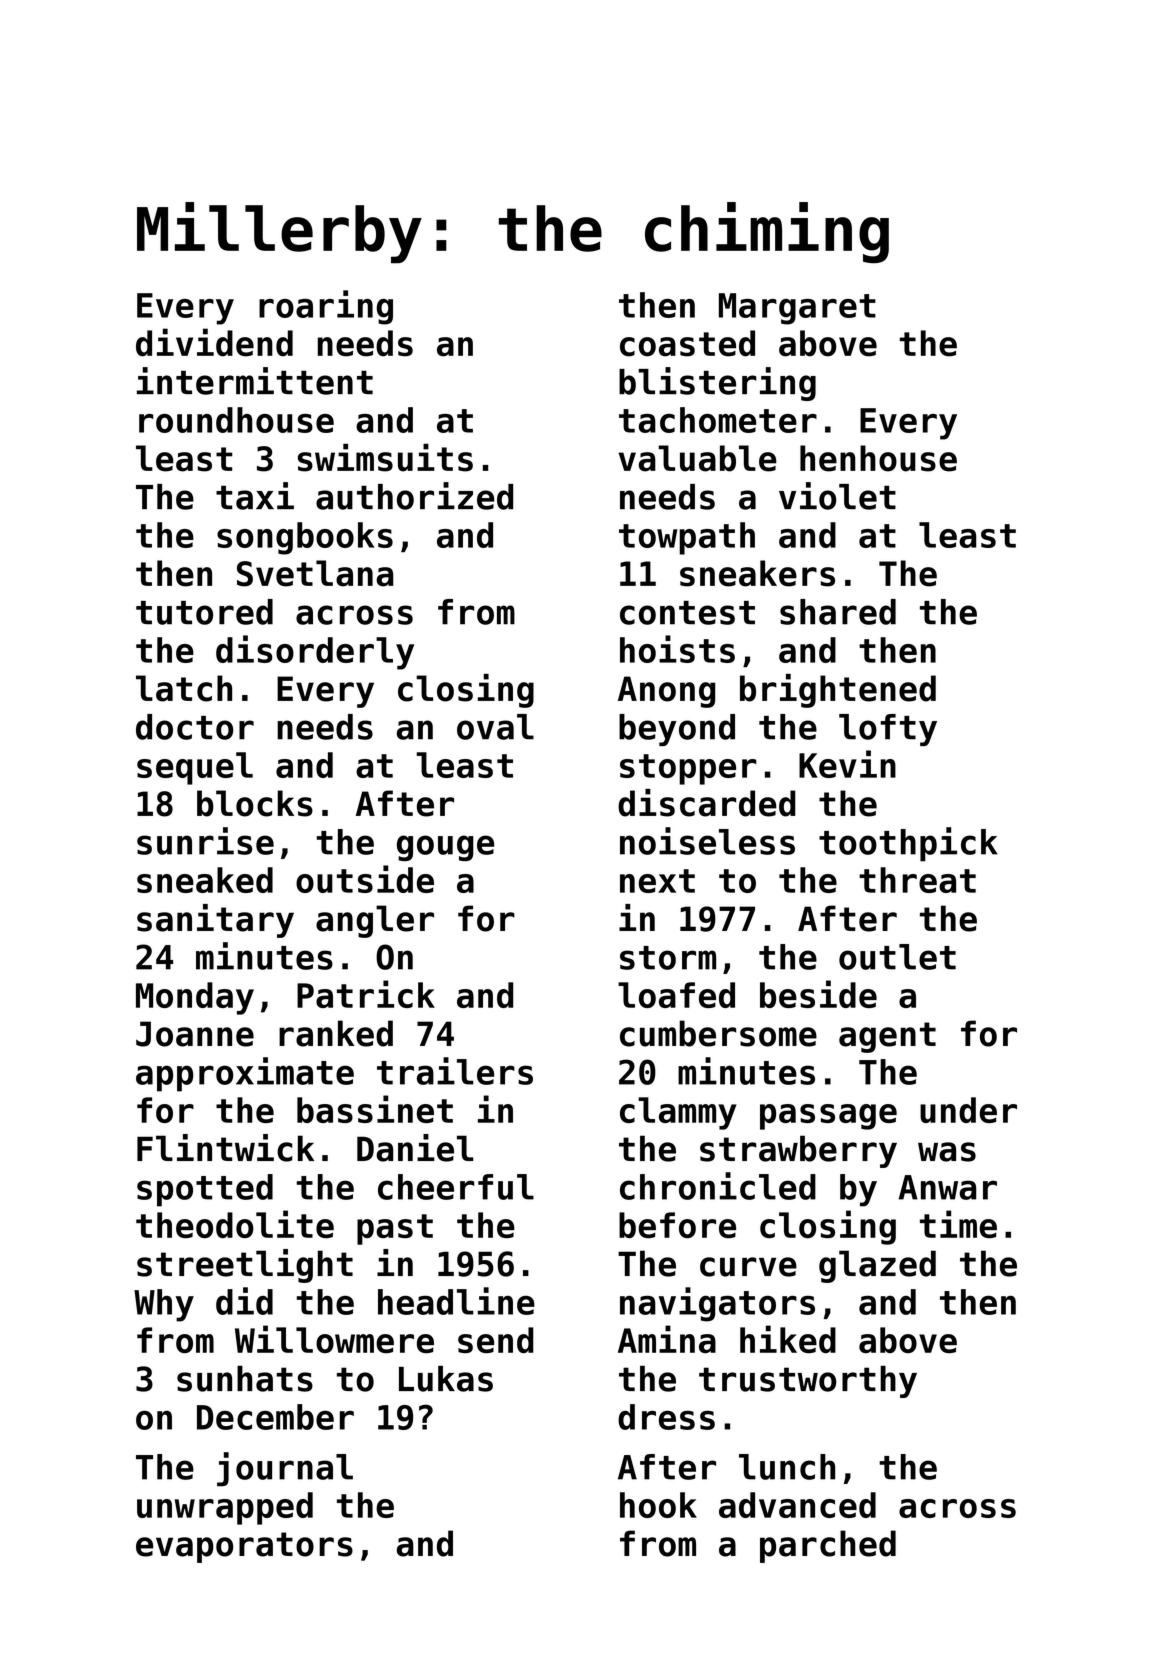  What do you see at coordinates (808, 1382) in the screenshot?
I see `trustworthy` at bounding box center [808, 1382].
